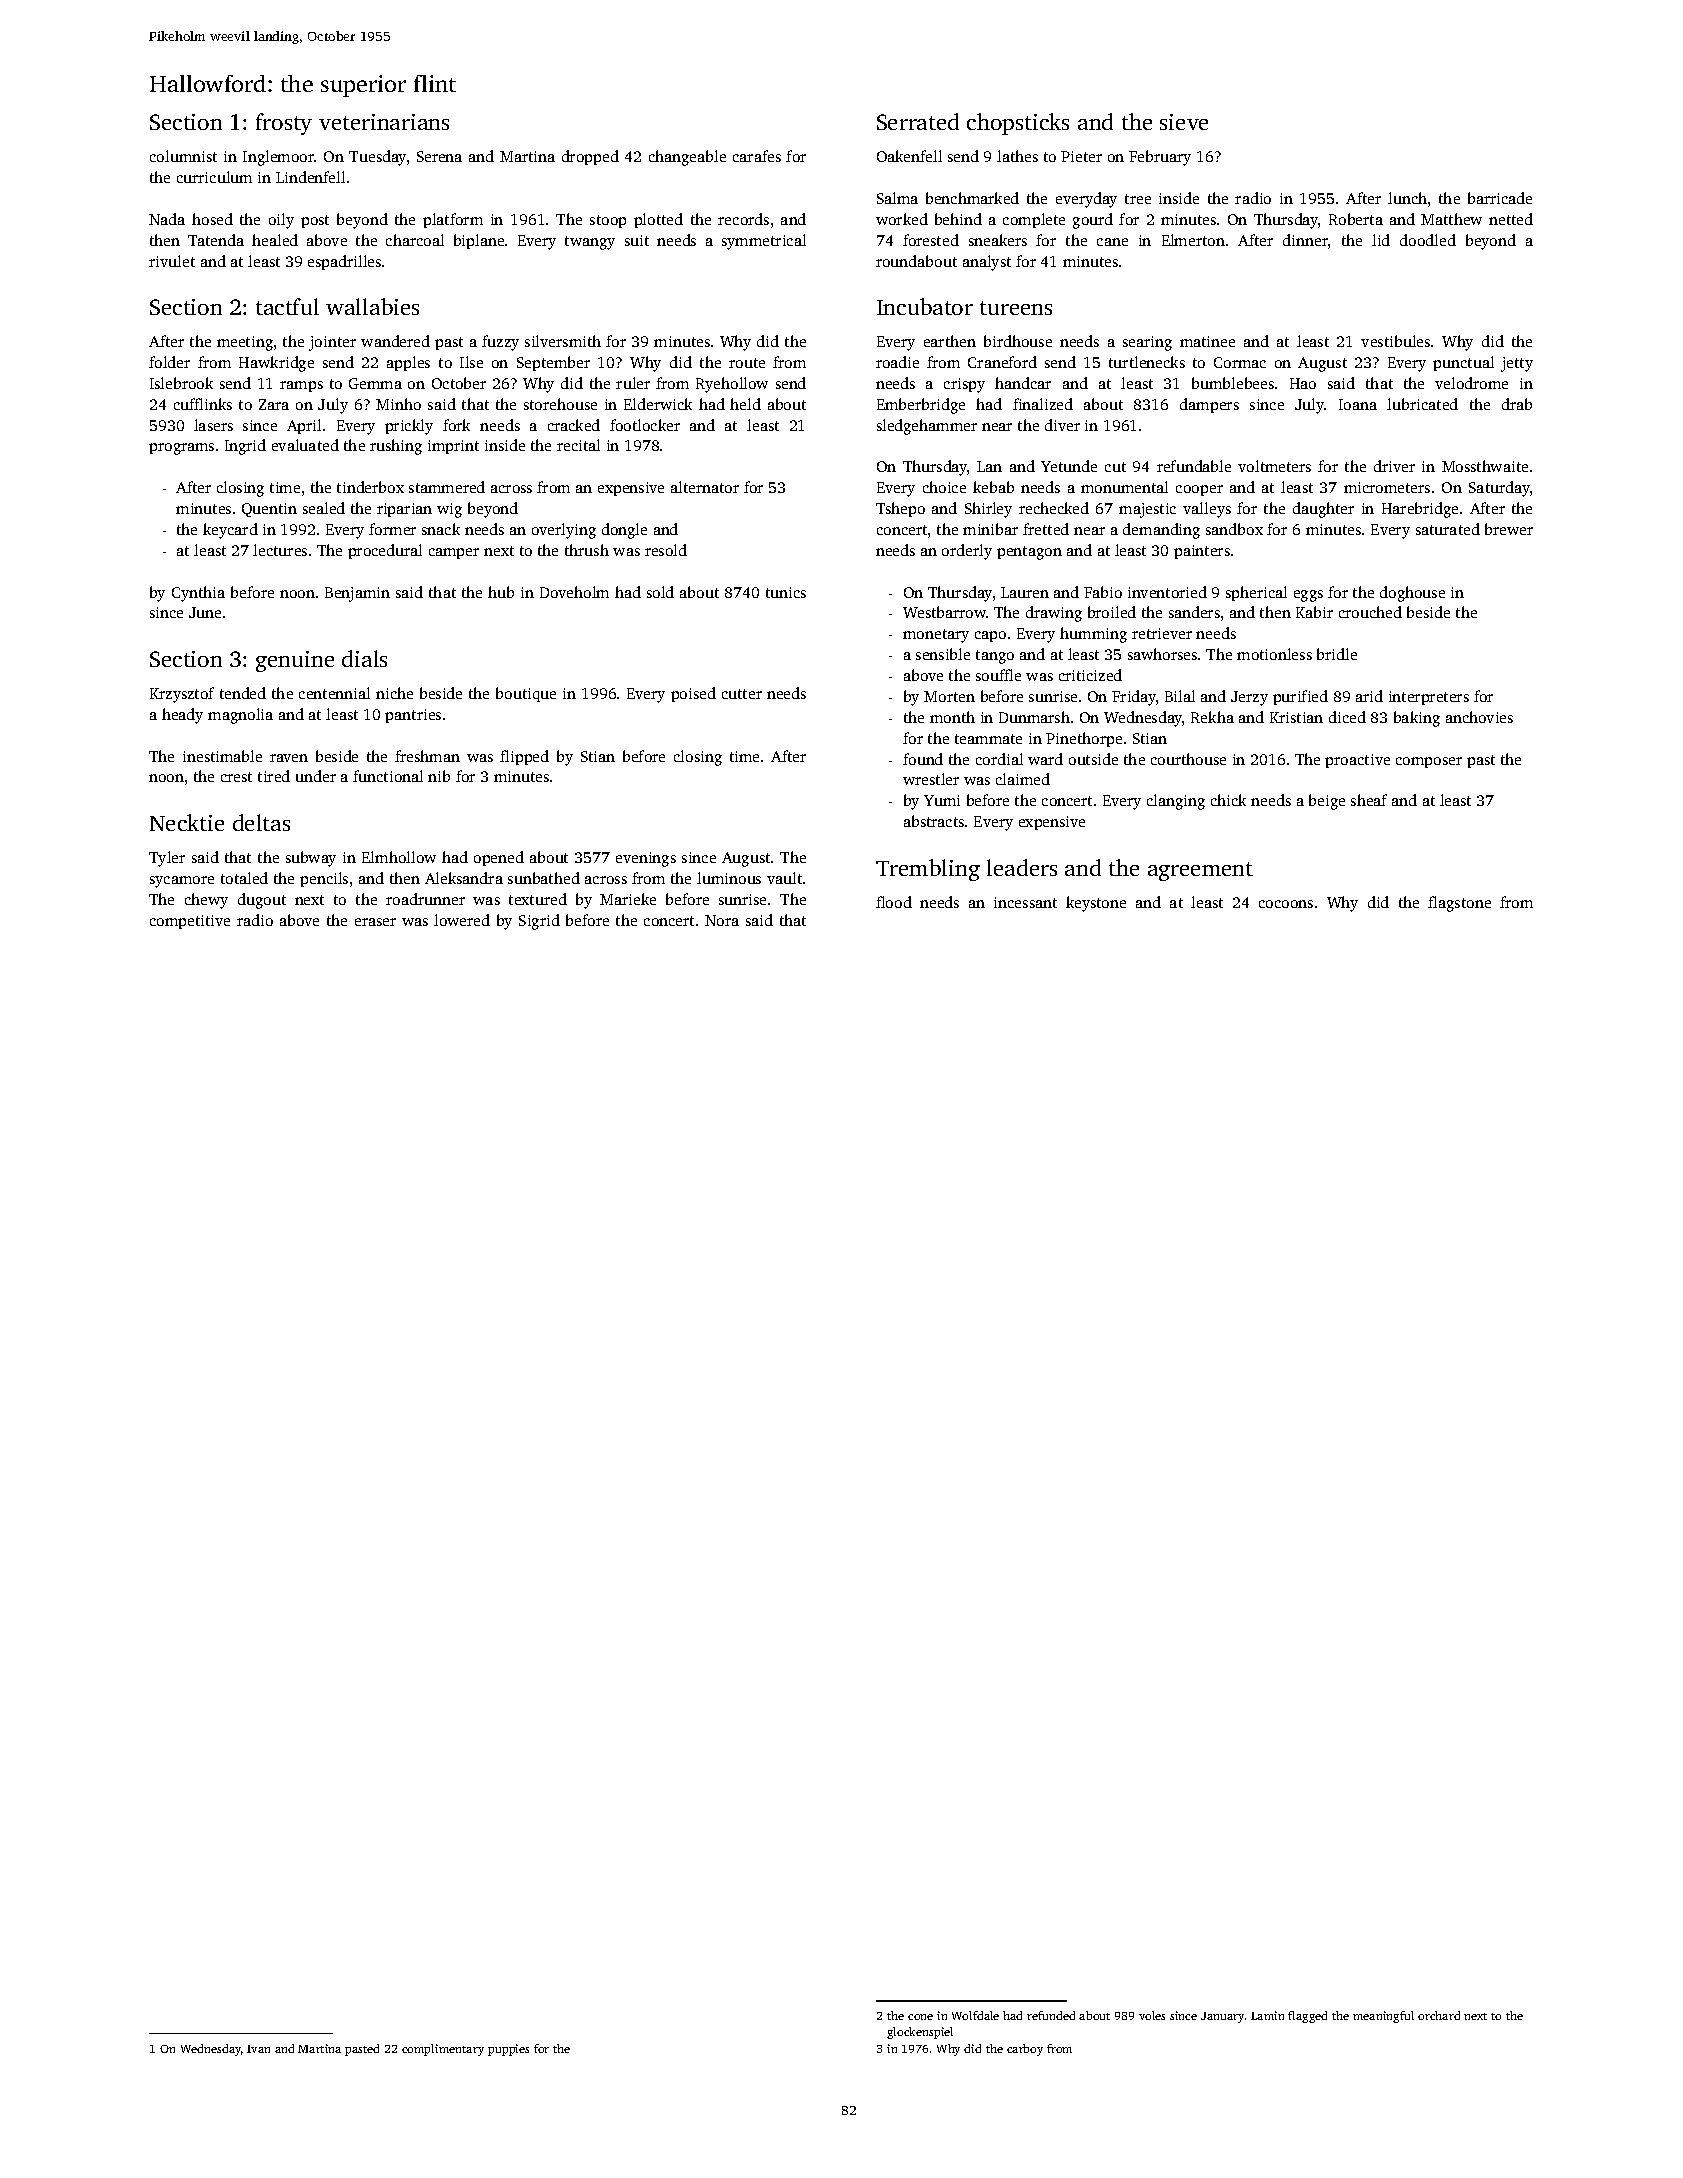  I want to click on competitive, so click(190, 922).
